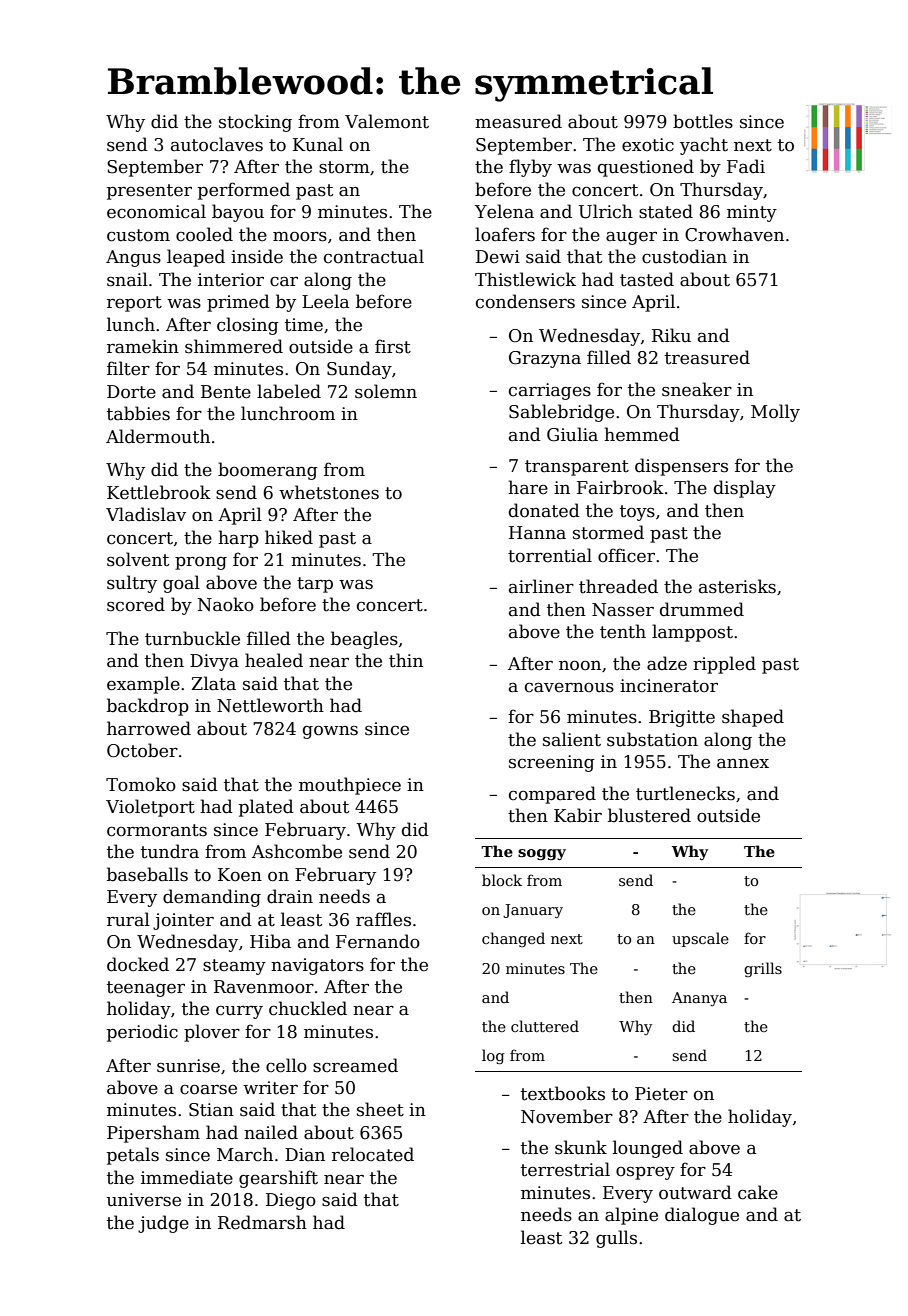 The height and width of the screenshot is (1316, 908). What do you see at coordinates (141, 784) in the screenshot?
I see `Tomoko` at bounding box center [141, 784].
